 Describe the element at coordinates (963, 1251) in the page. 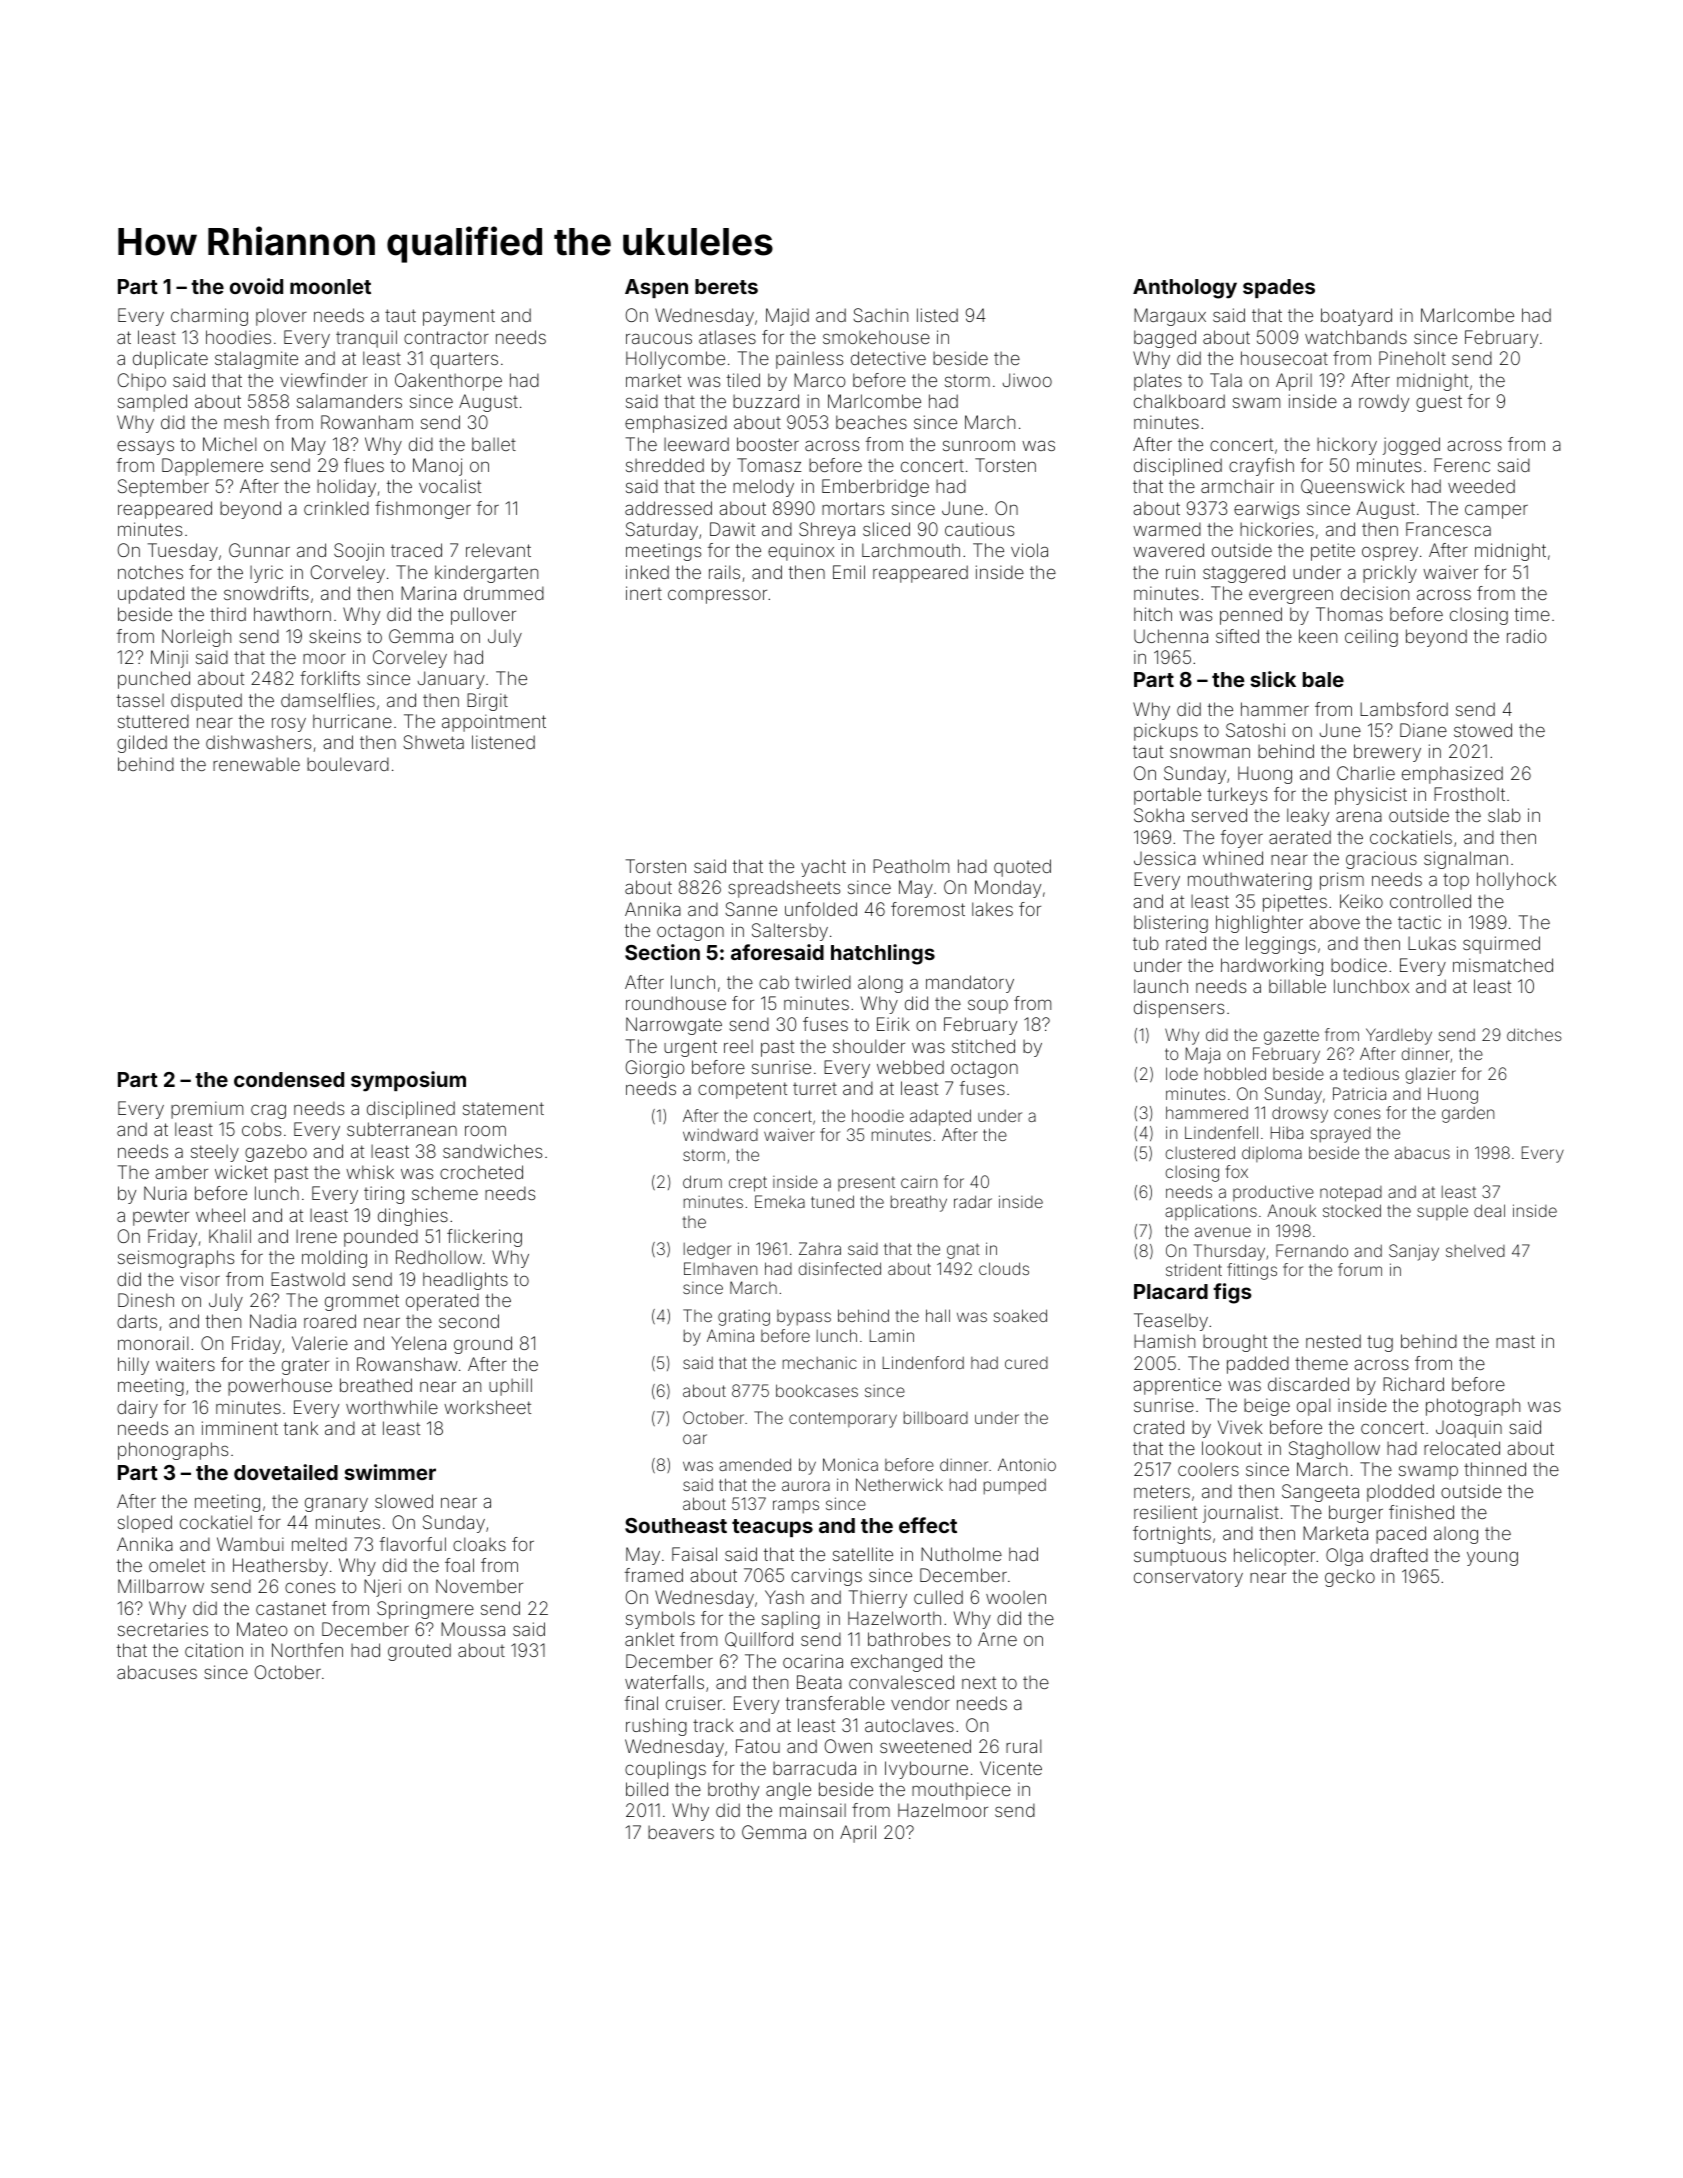

I see `gnat` at that location.
